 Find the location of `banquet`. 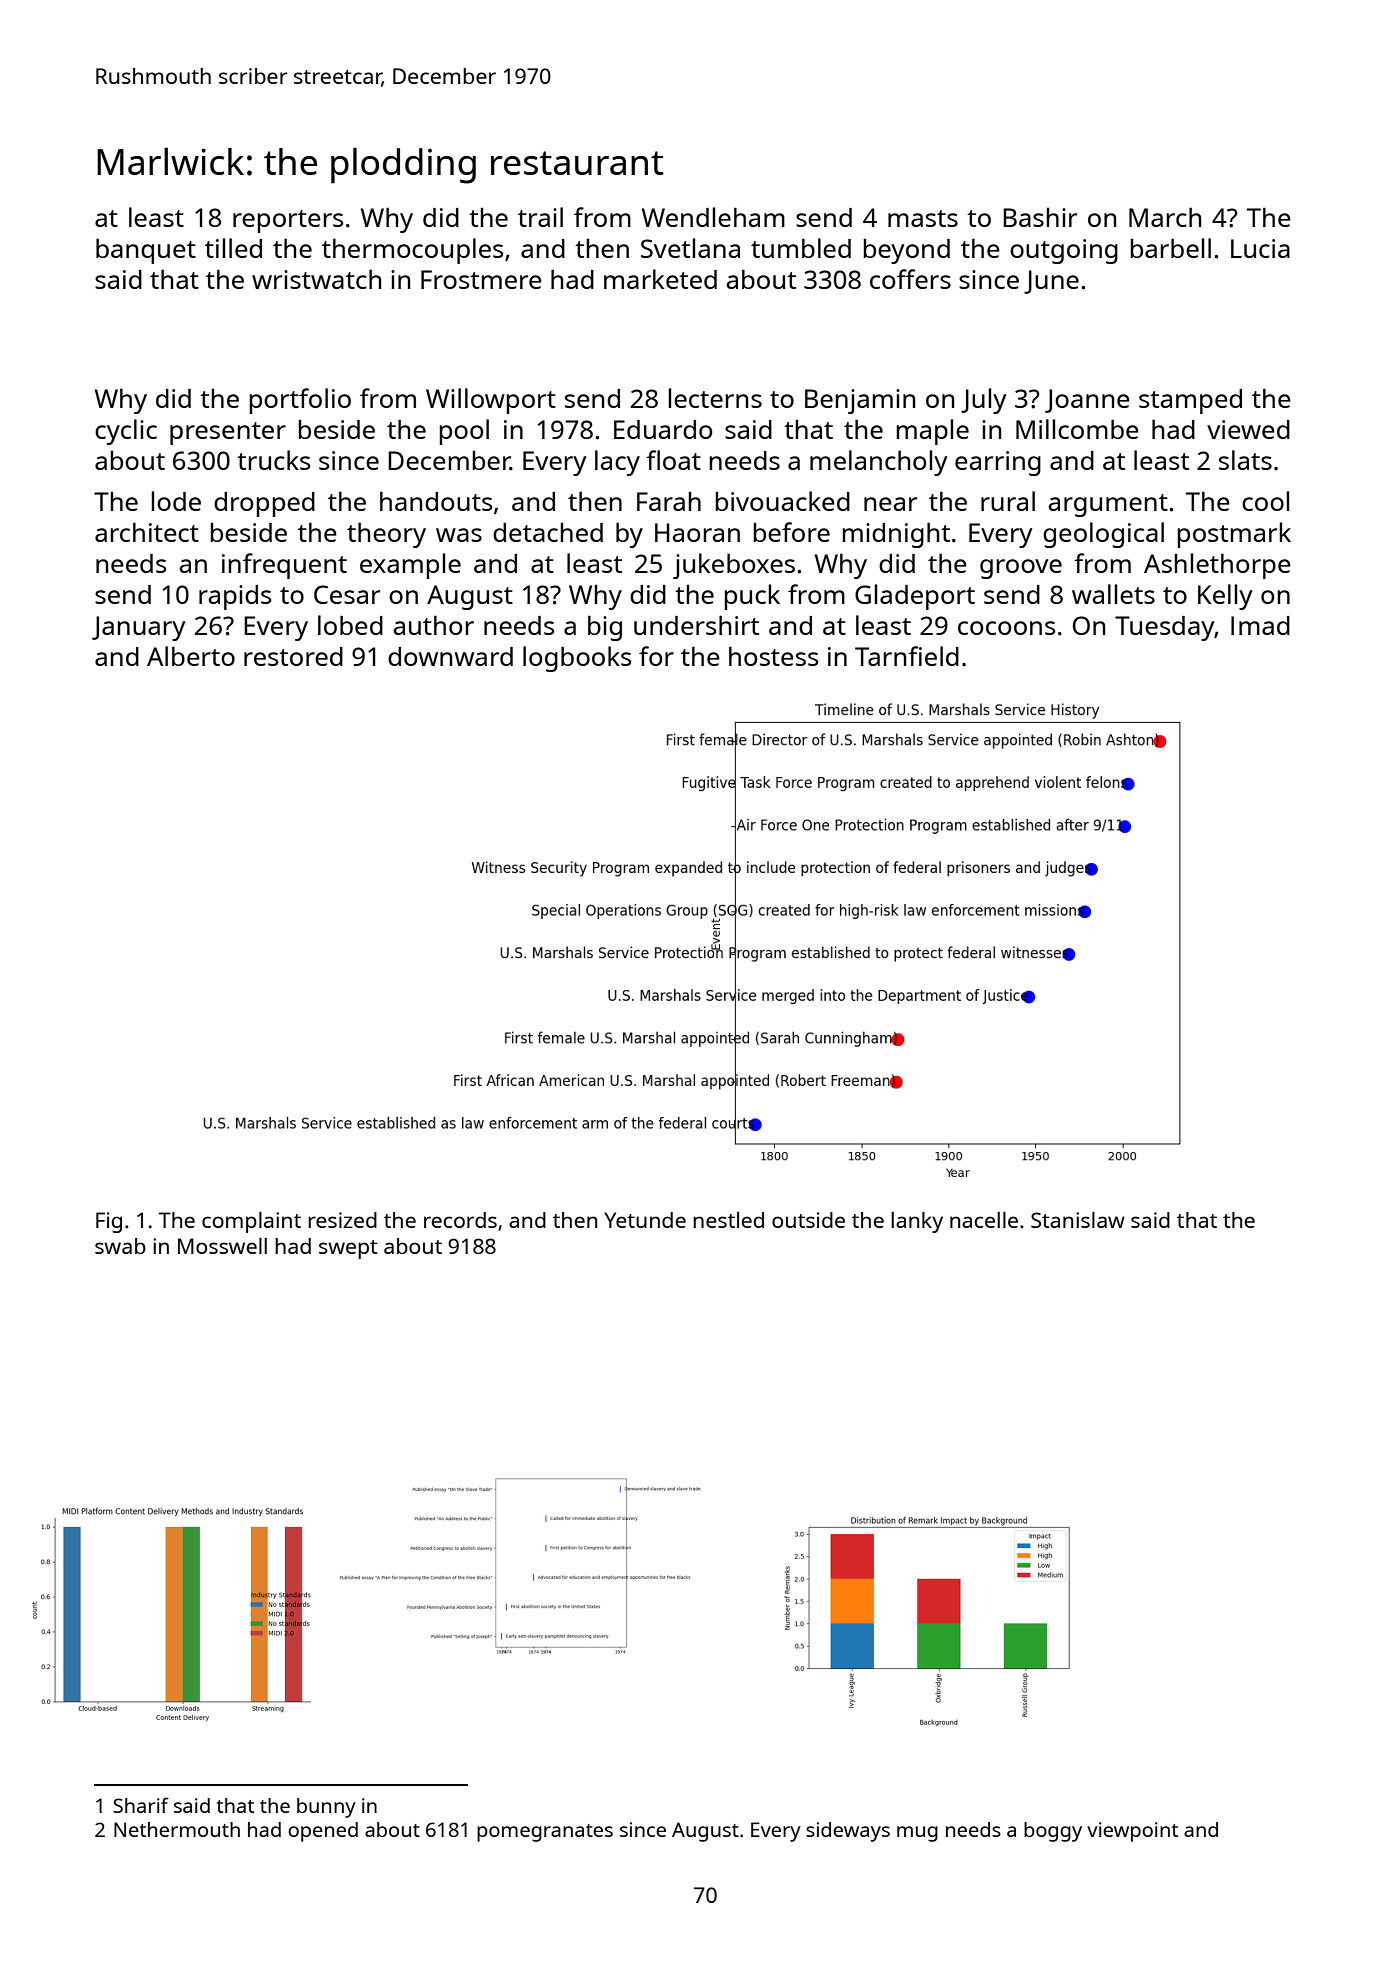

banquet is located at coordinates (146, 251).
